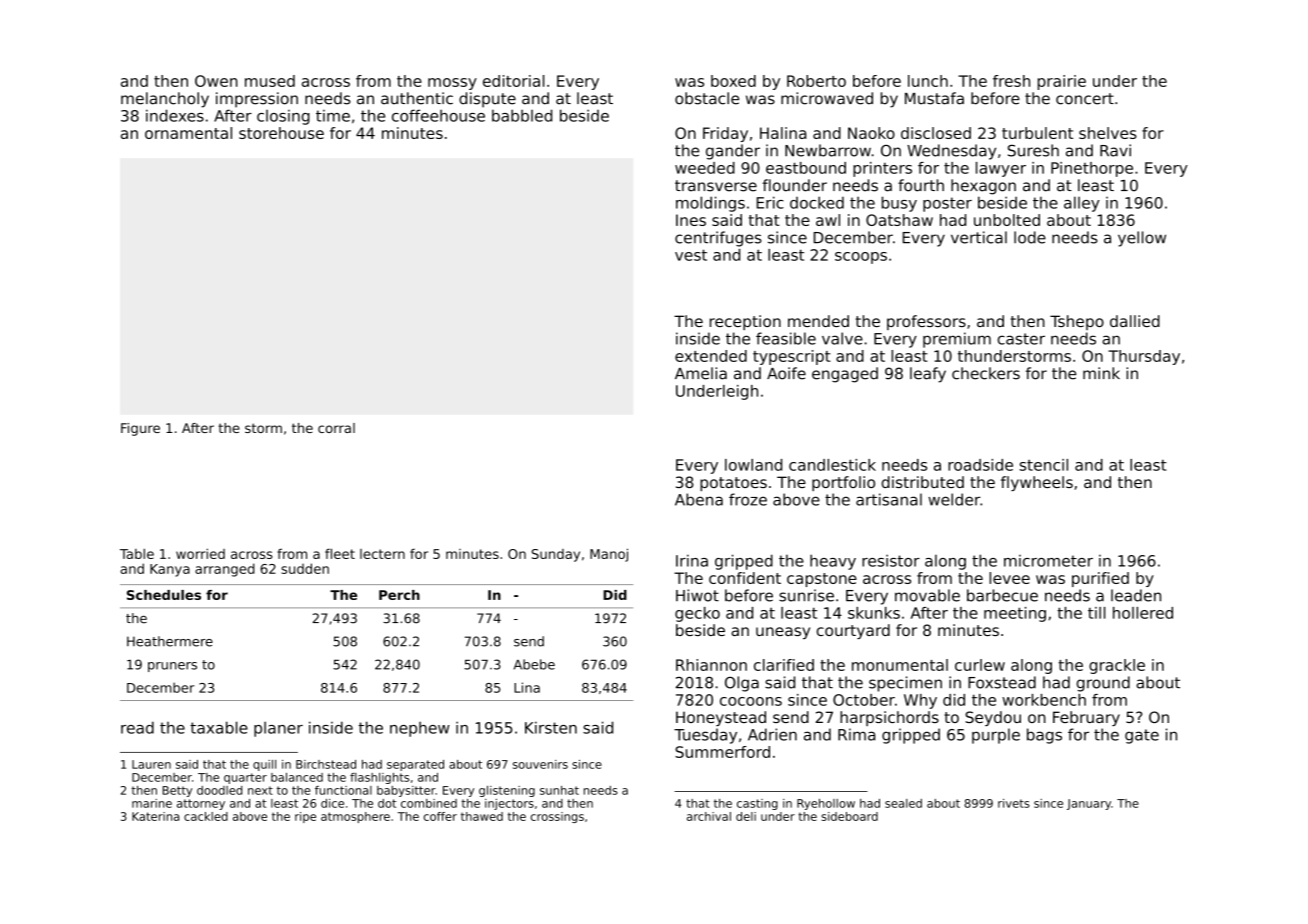 This image has width=1308, height=924. What do you see at coordinates (1089, 804) in the image?
I see `January` at bounding box center [1089, 804].
